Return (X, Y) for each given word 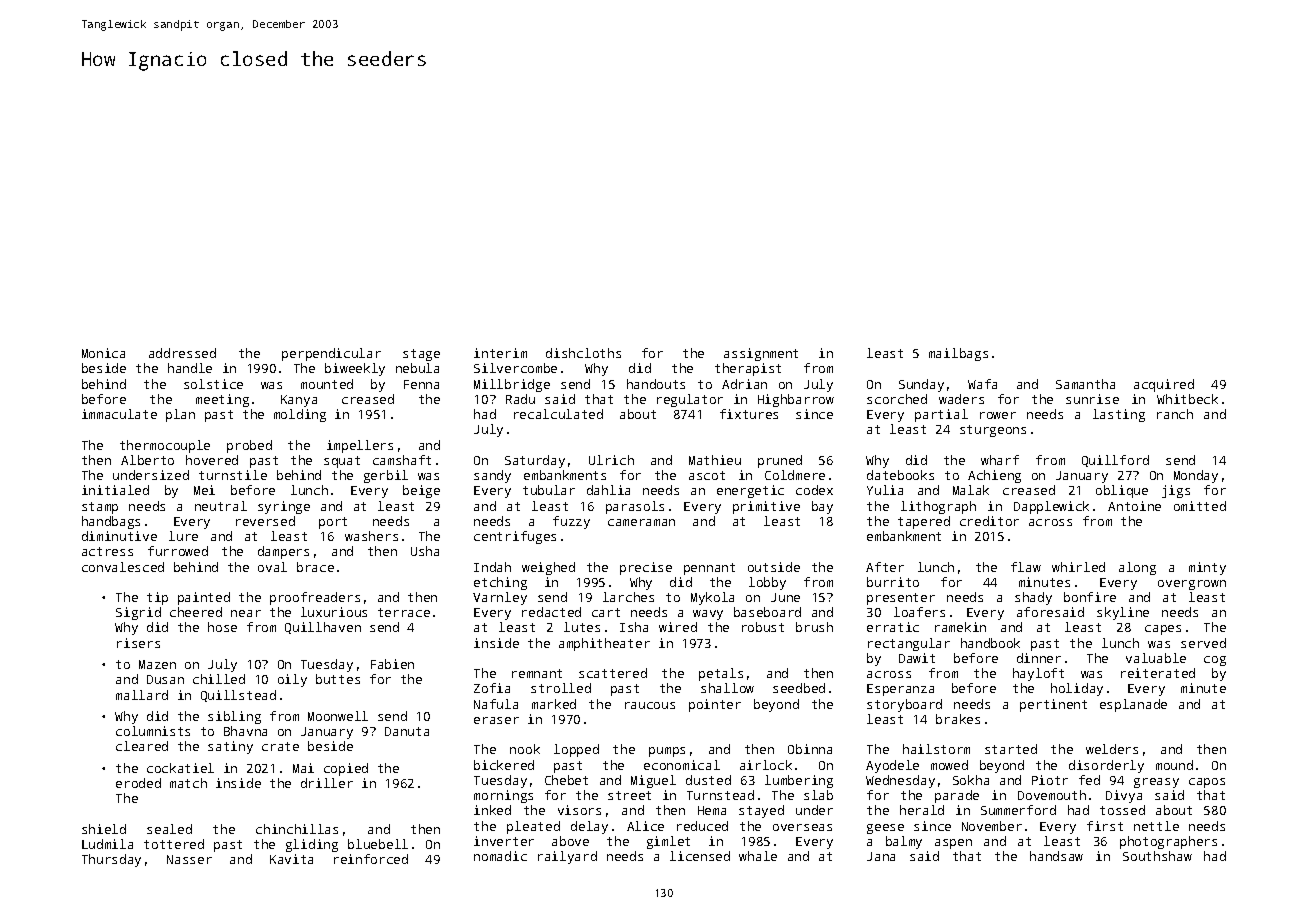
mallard (142, 695)
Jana (881, 856)
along (1137, 568)
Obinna (810, 749)
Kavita (291, 859)
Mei (204, 490)
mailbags (958, 354)
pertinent (1053, 705)
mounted (327, 384)
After (885, 567)
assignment (761, 354)
